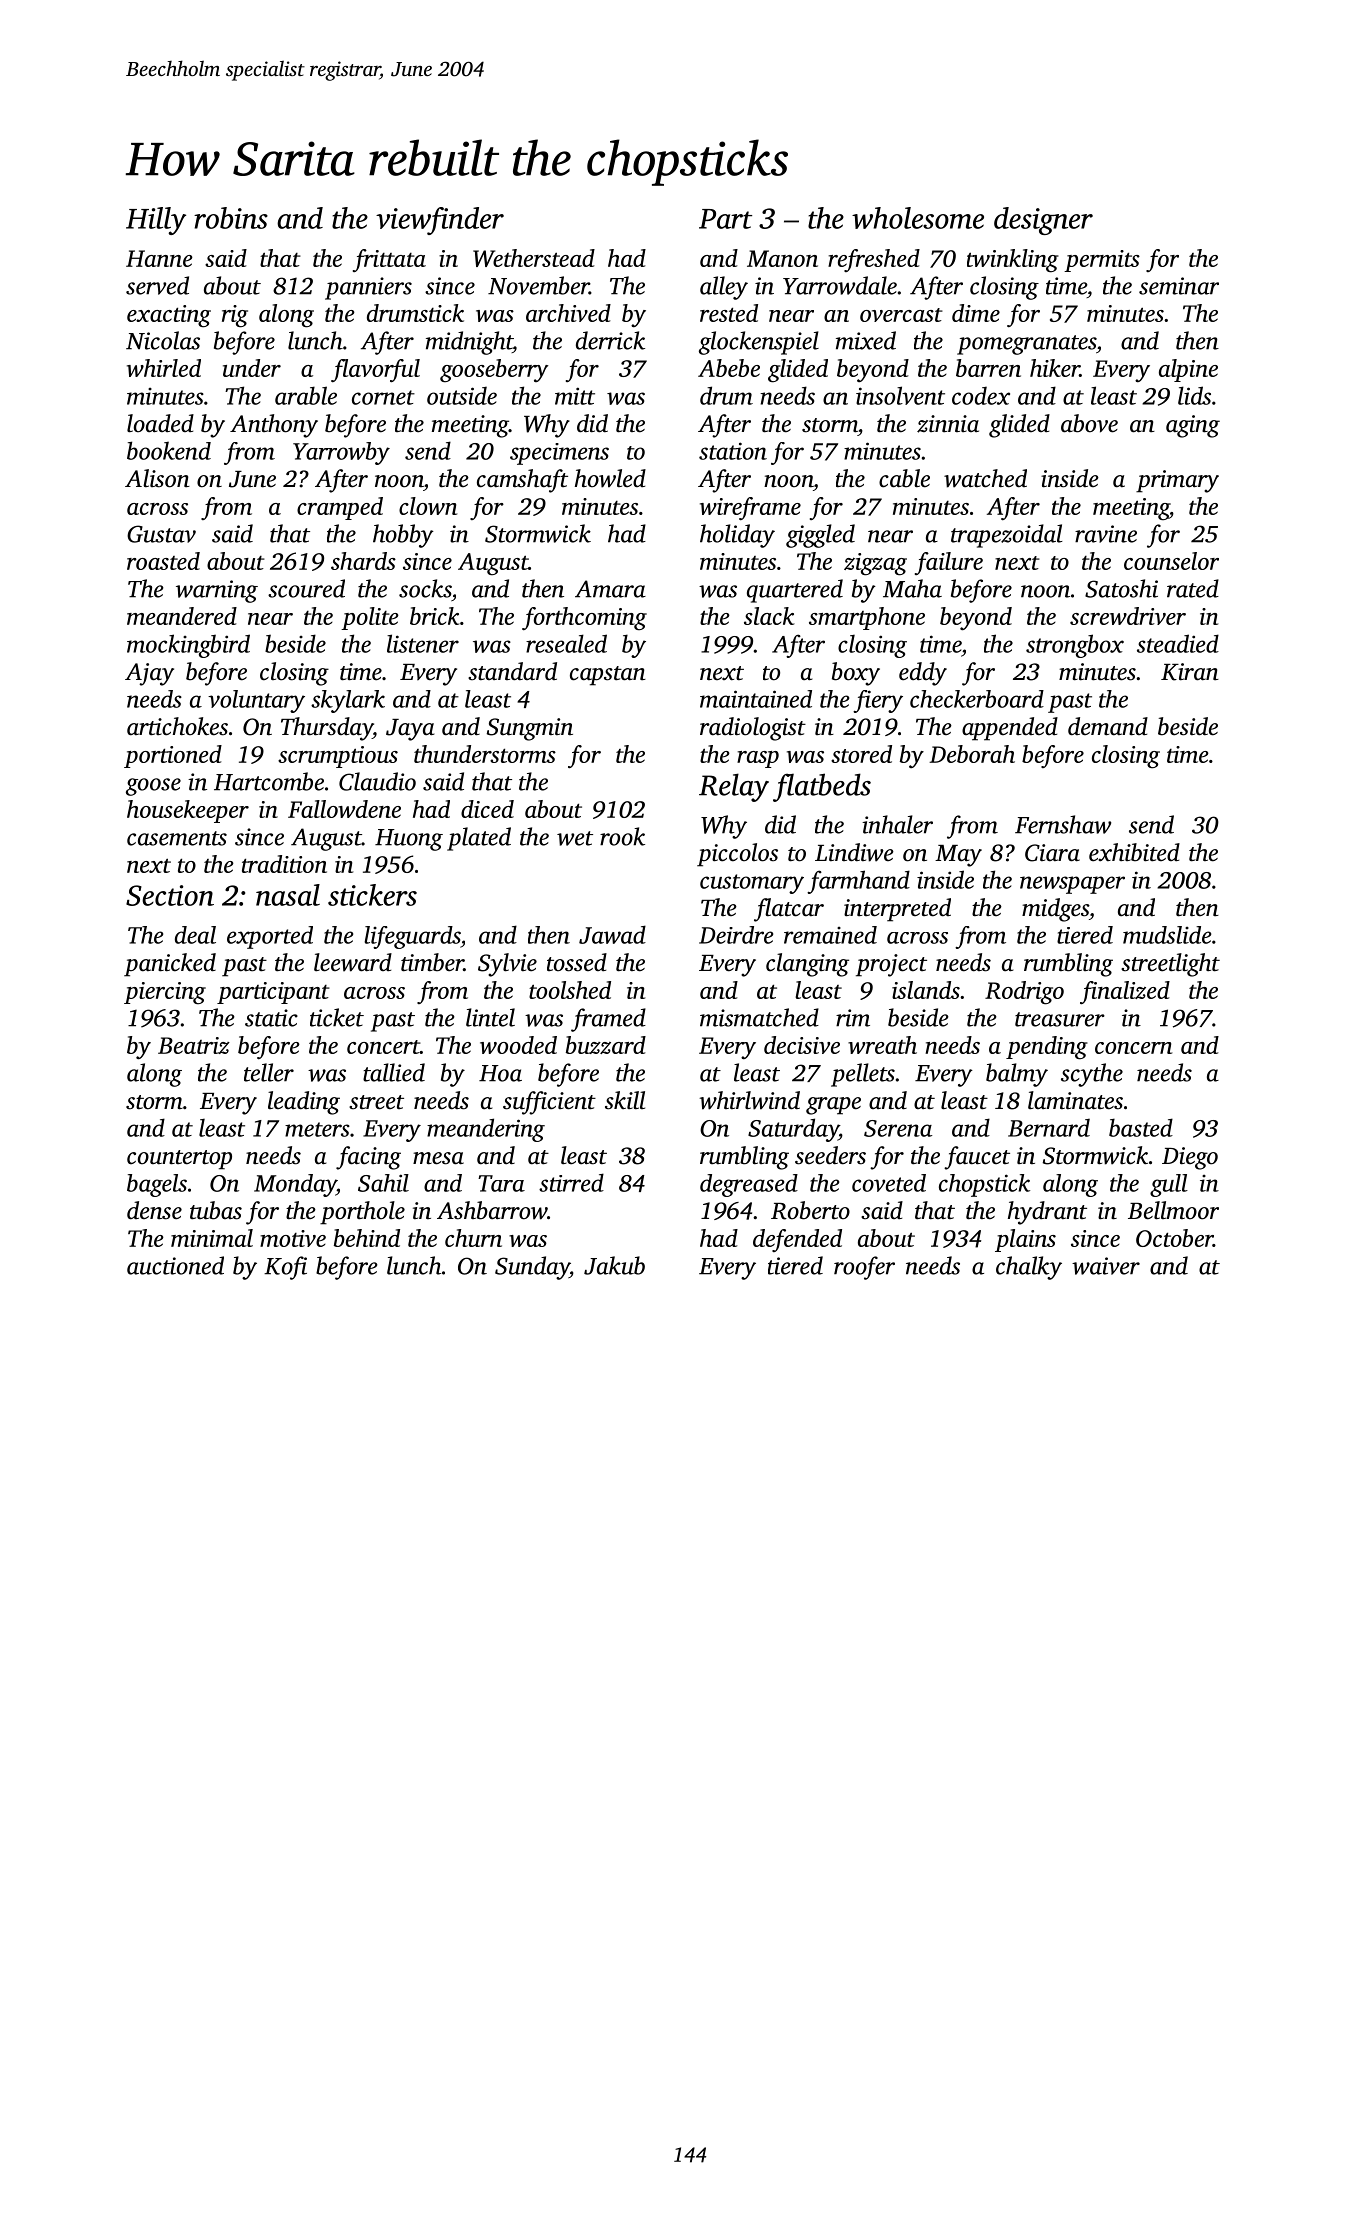 The width and height of the page is (1345, 2215). Describe the element at coordinates (269, 1072) in the page. I see `teller` at that location.
